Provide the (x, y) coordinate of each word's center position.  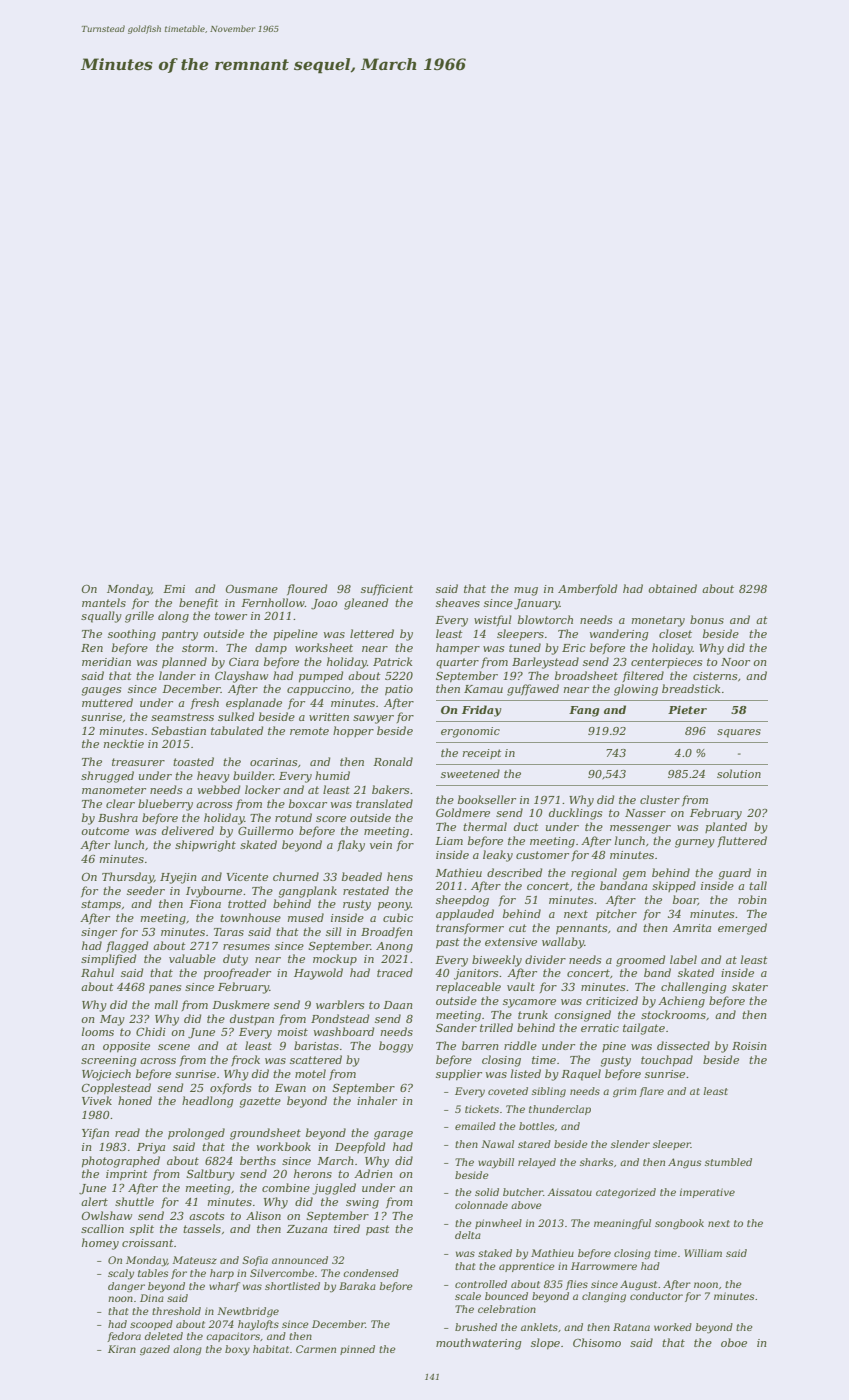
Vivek (97, 1100)
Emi (174, 589)
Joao (324, 604)
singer (99, 933)
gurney (695, 843)
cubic (398, 917)
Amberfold (587, 589)
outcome (105, 831)
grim (624, 1092)
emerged (742, 929)
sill (334, 931)
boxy (237, 1350)
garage (393, 1135)
